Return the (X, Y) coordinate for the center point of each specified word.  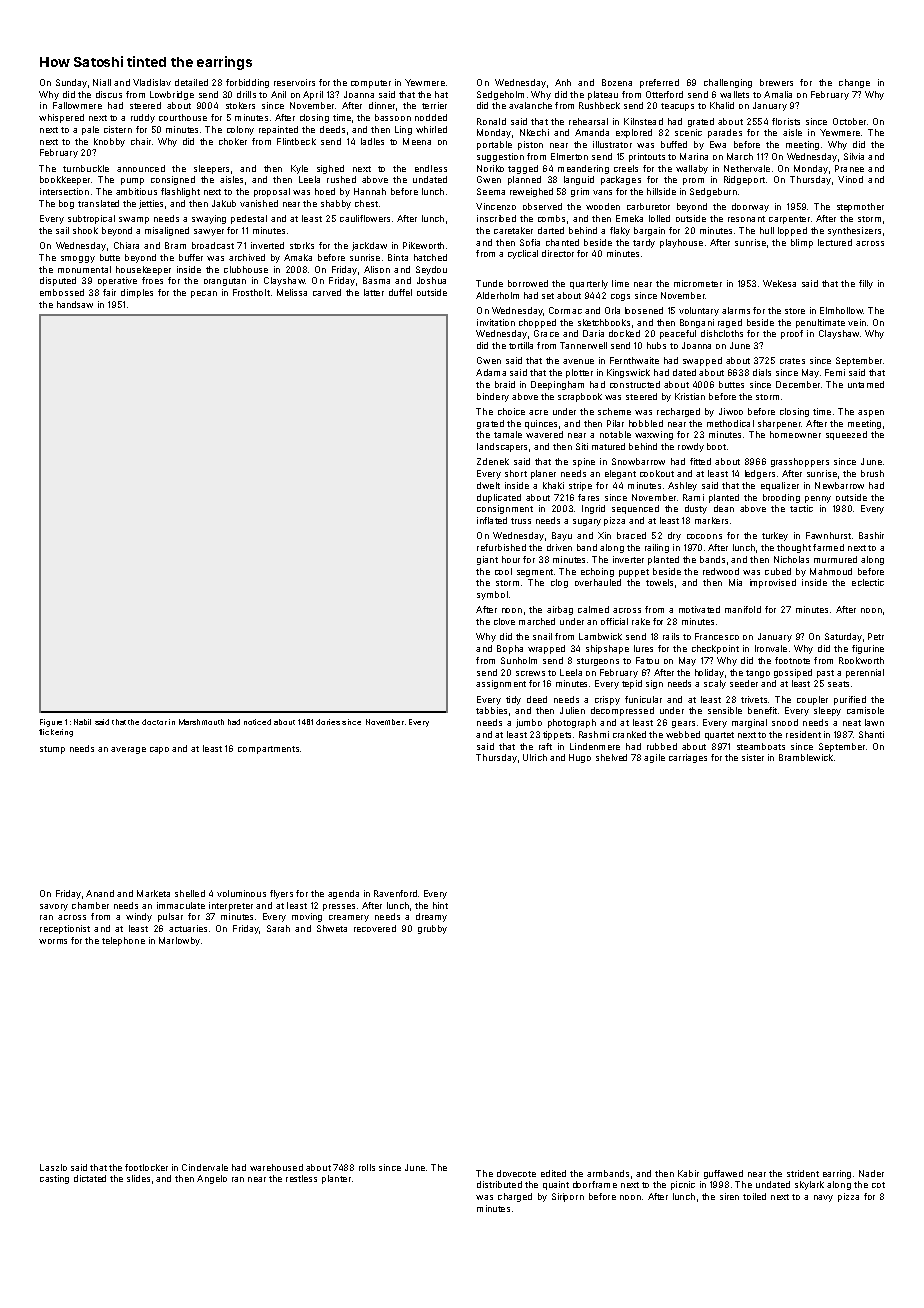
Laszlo (53, 1167)
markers (711, 520)
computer (371, 84)
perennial (865, 673)
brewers (776, 82)
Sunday (71, 83)
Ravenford (395, 893)
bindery (493, 397)
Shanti (871, 734)
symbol (492, 595)
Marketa (153, 893)
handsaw (75, 304)
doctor (154, 722)
